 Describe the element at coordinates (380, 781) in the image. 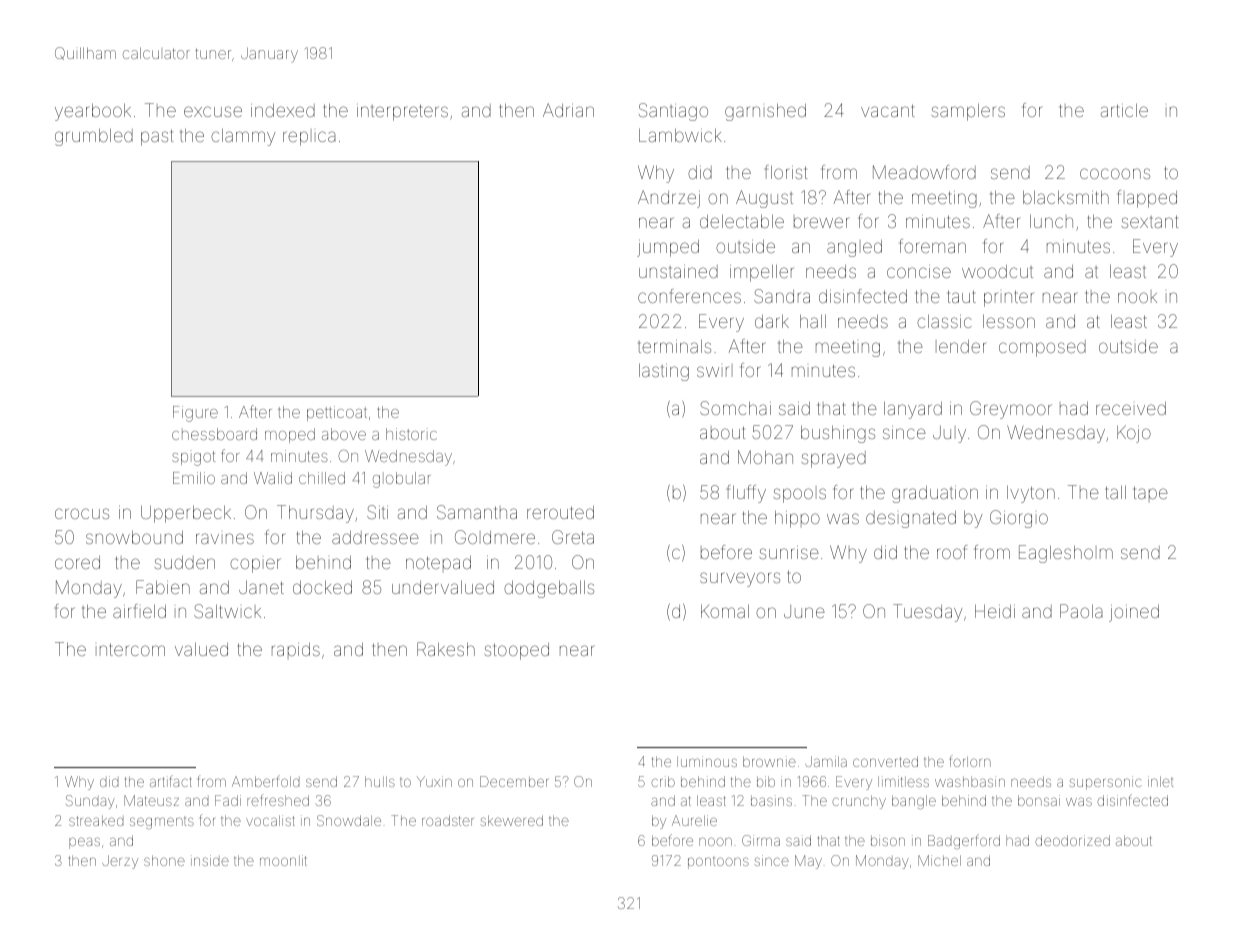

I see `hulls` at that location.
